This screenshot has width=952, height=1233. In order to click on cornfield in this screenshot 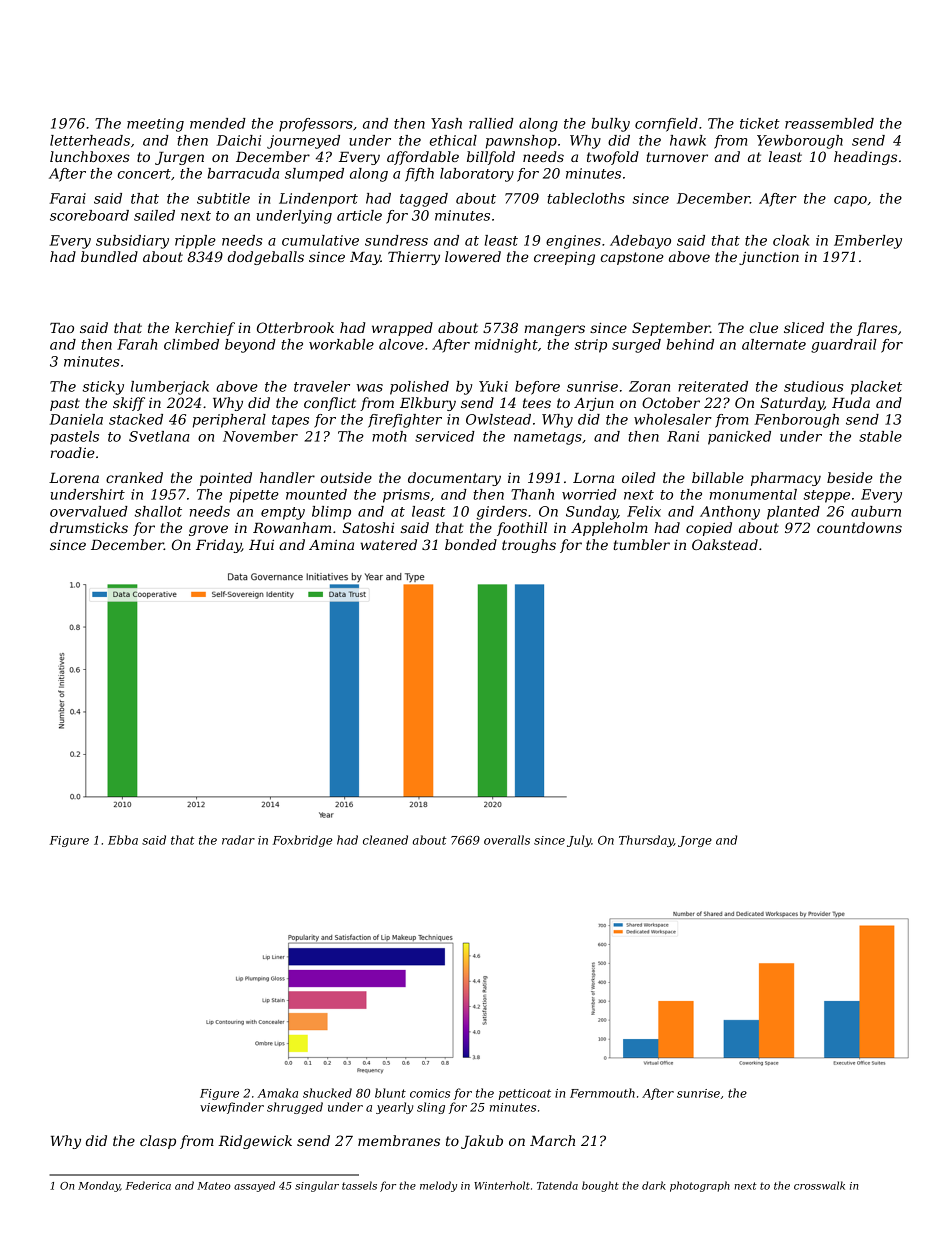, I will do `click(666, 125)`.
